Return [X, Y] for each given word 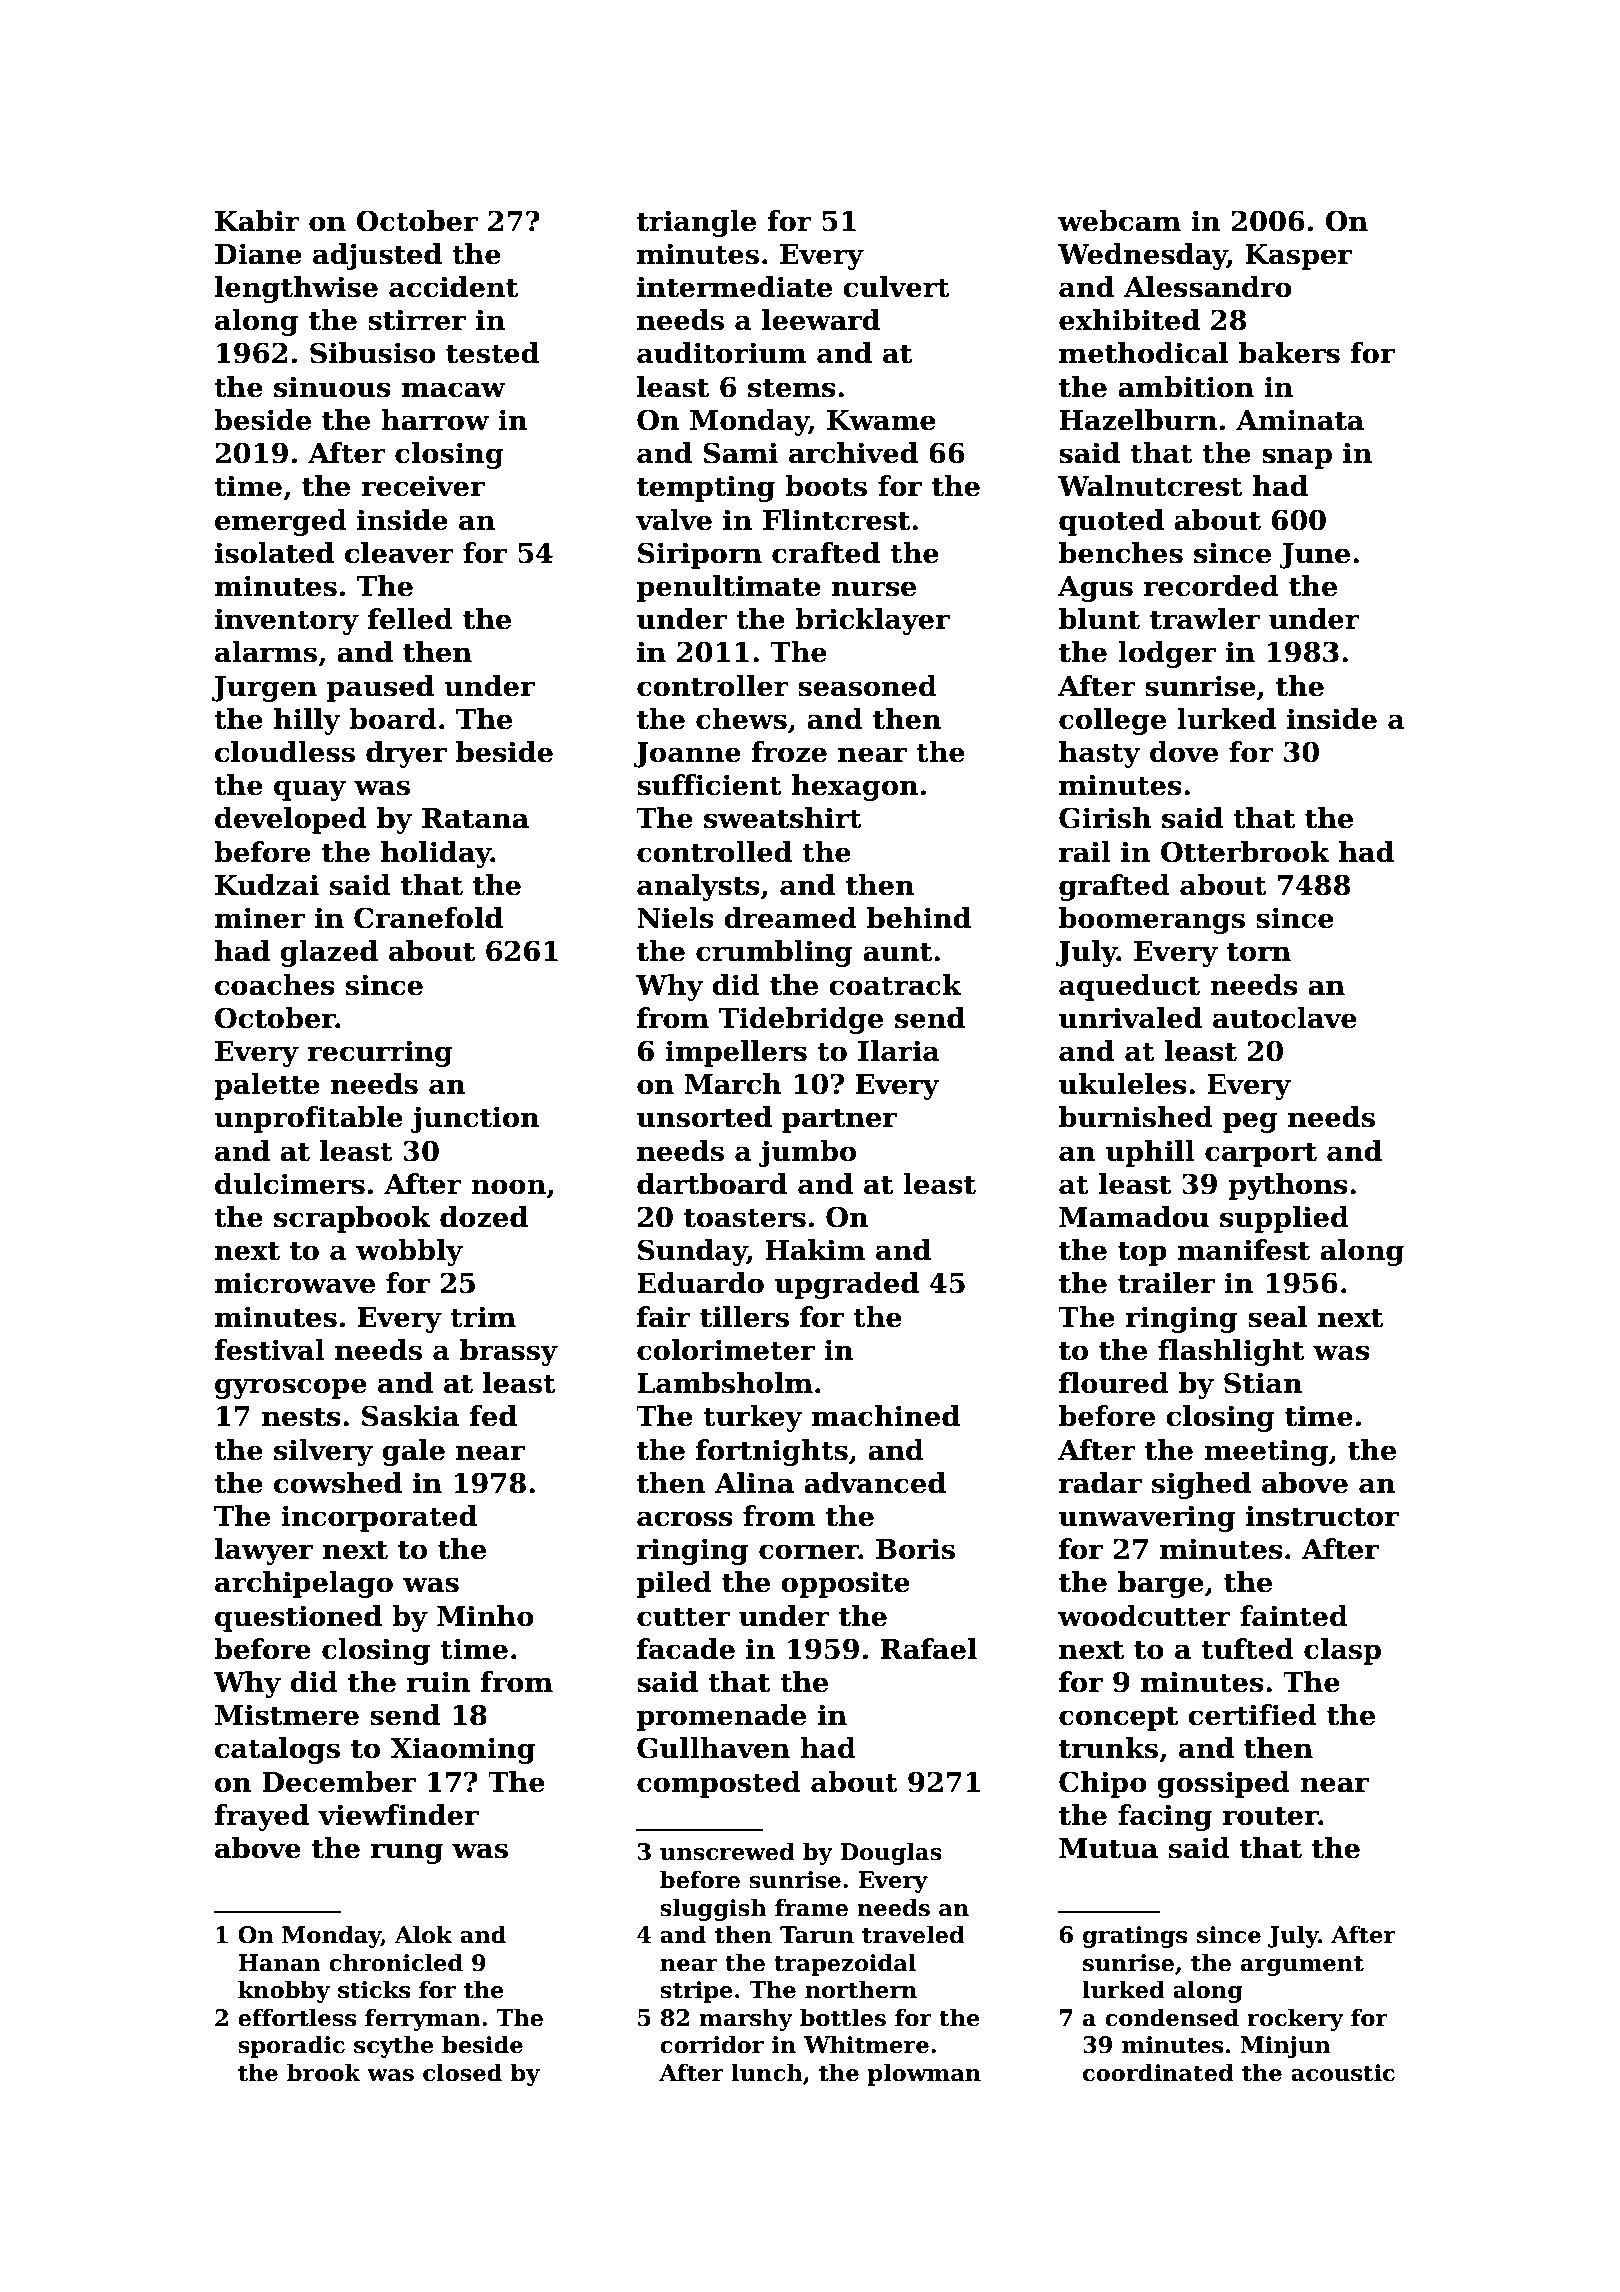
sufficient [709, 785]
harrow [435, 420]
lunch [767, 2072]
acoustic [1343, 2073]
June [1314, 556]
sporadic [291, 2046]
